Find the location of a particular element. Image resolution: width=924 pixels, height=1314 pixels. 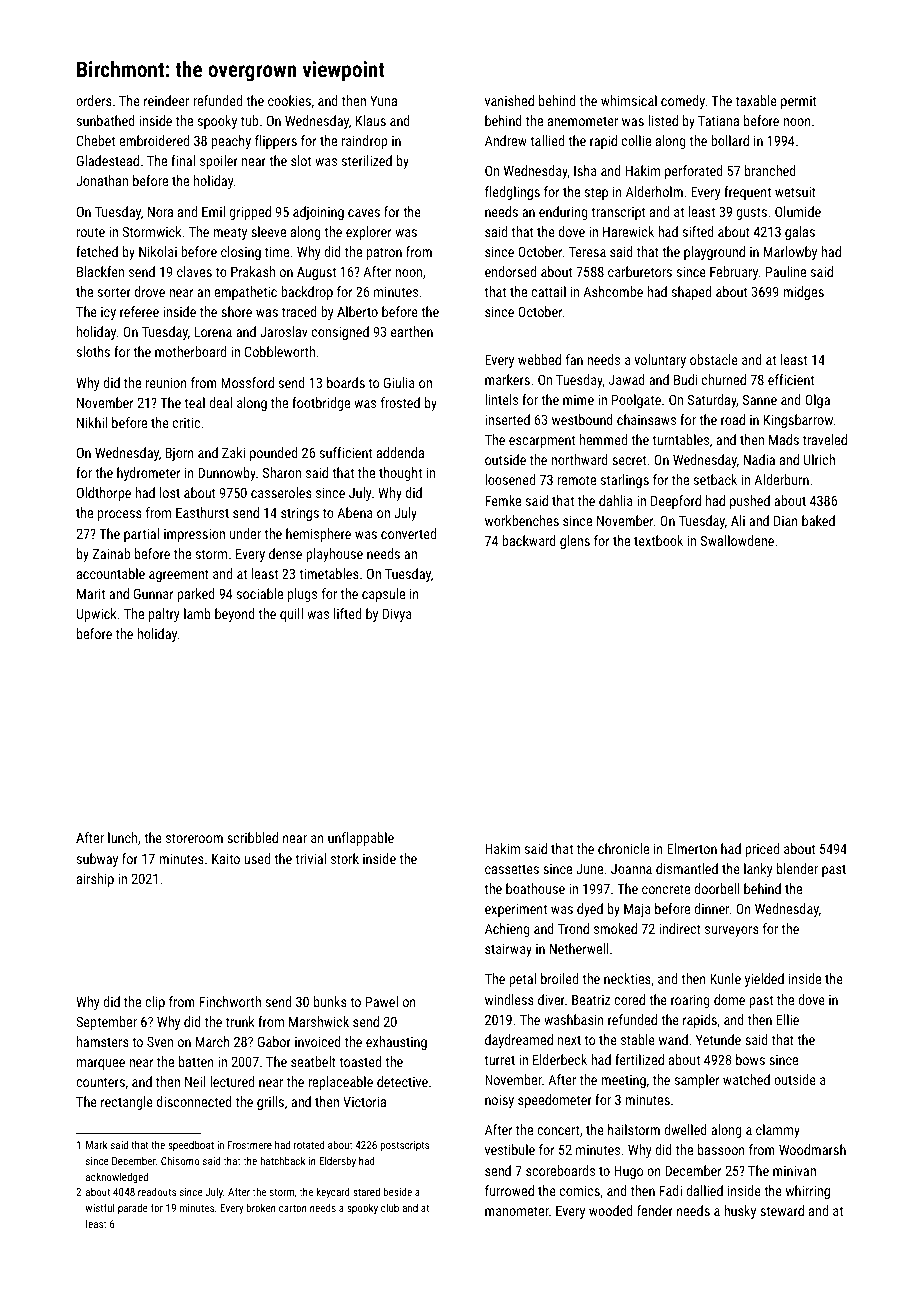

inserted is located at coordinates (507, 419).
